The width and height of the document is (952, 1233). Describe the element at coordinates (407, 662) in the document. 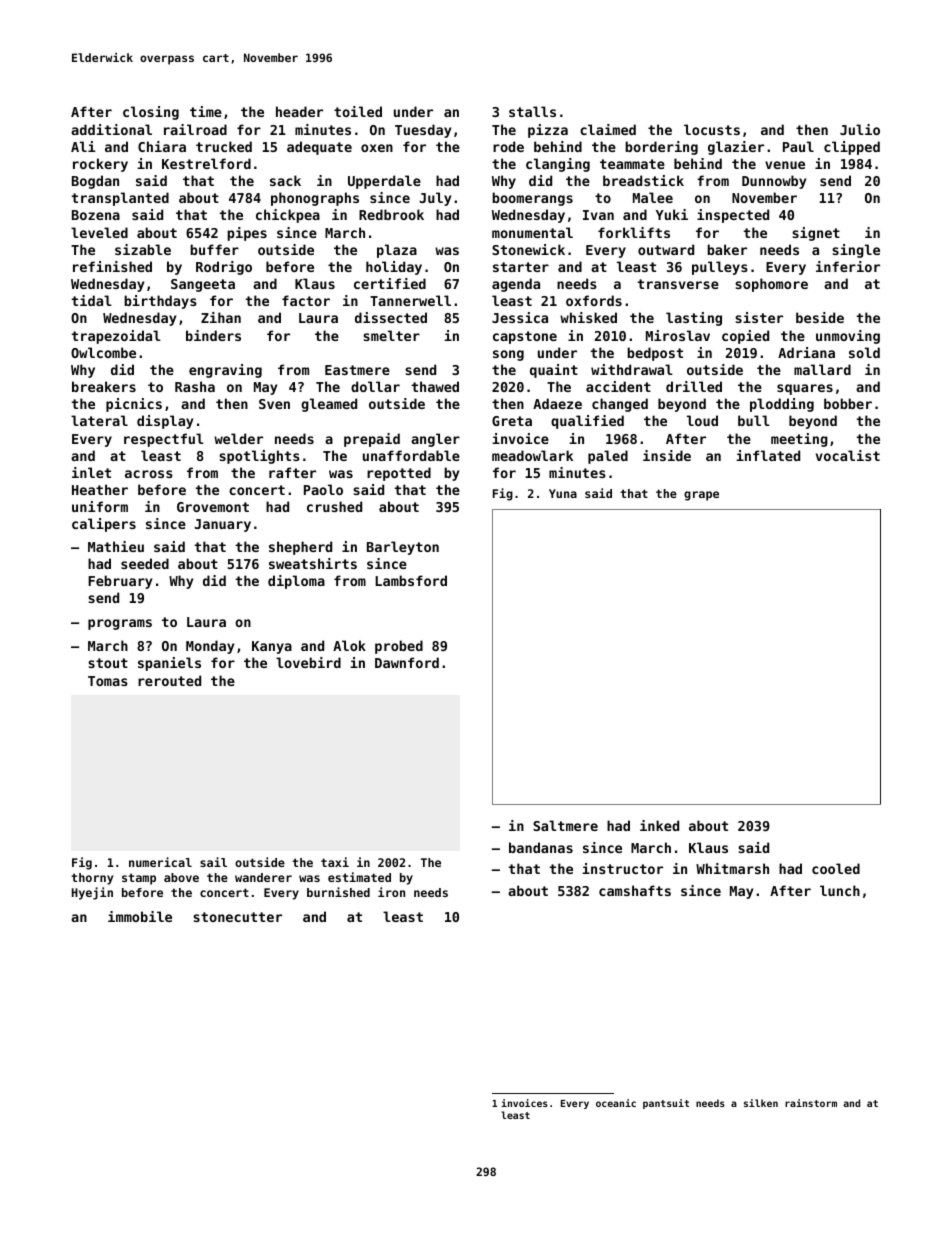

I see `Dawnford` at that location.
